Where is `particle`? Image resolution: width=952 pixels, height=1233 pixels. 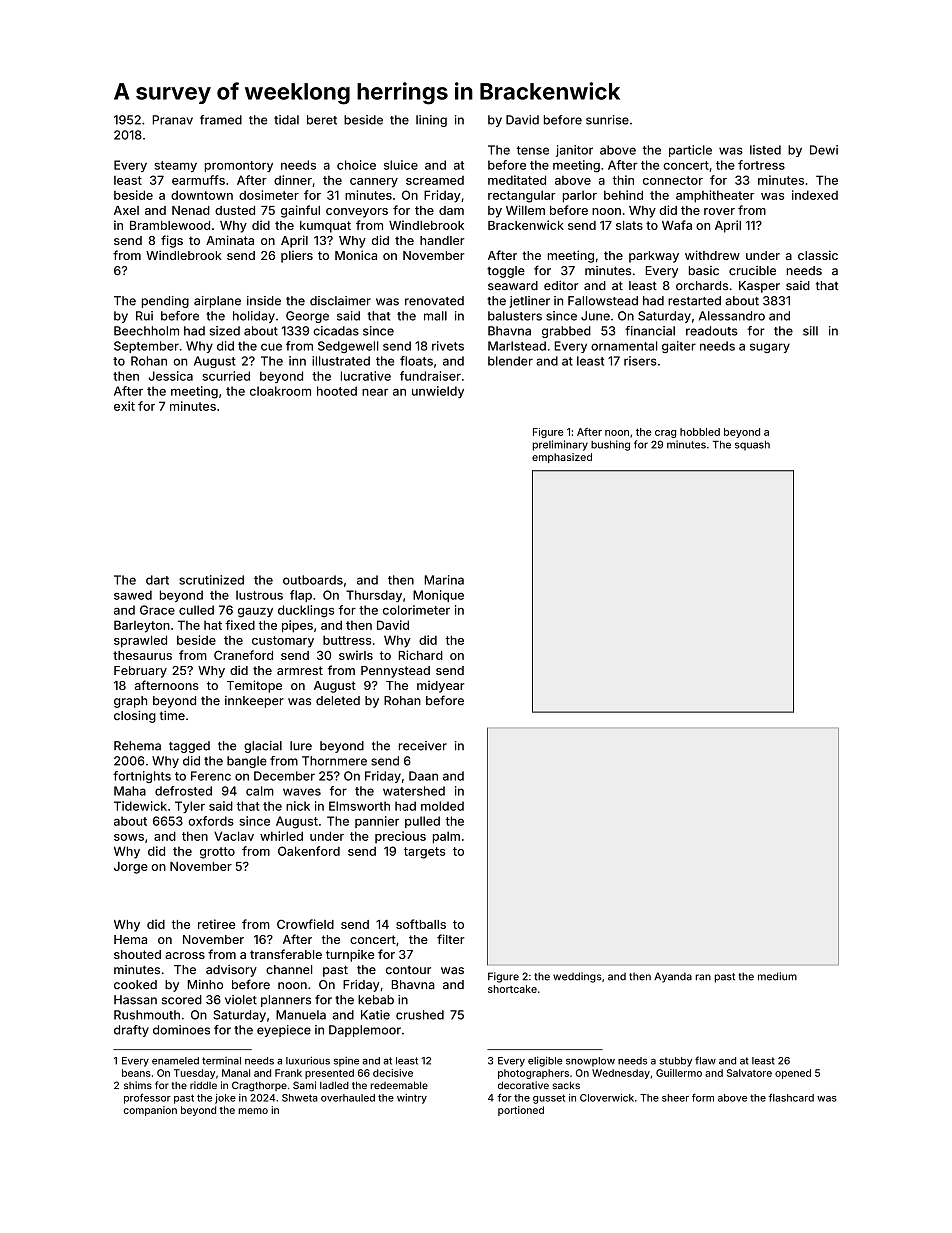 particle is located at coordinates (690, 151).
